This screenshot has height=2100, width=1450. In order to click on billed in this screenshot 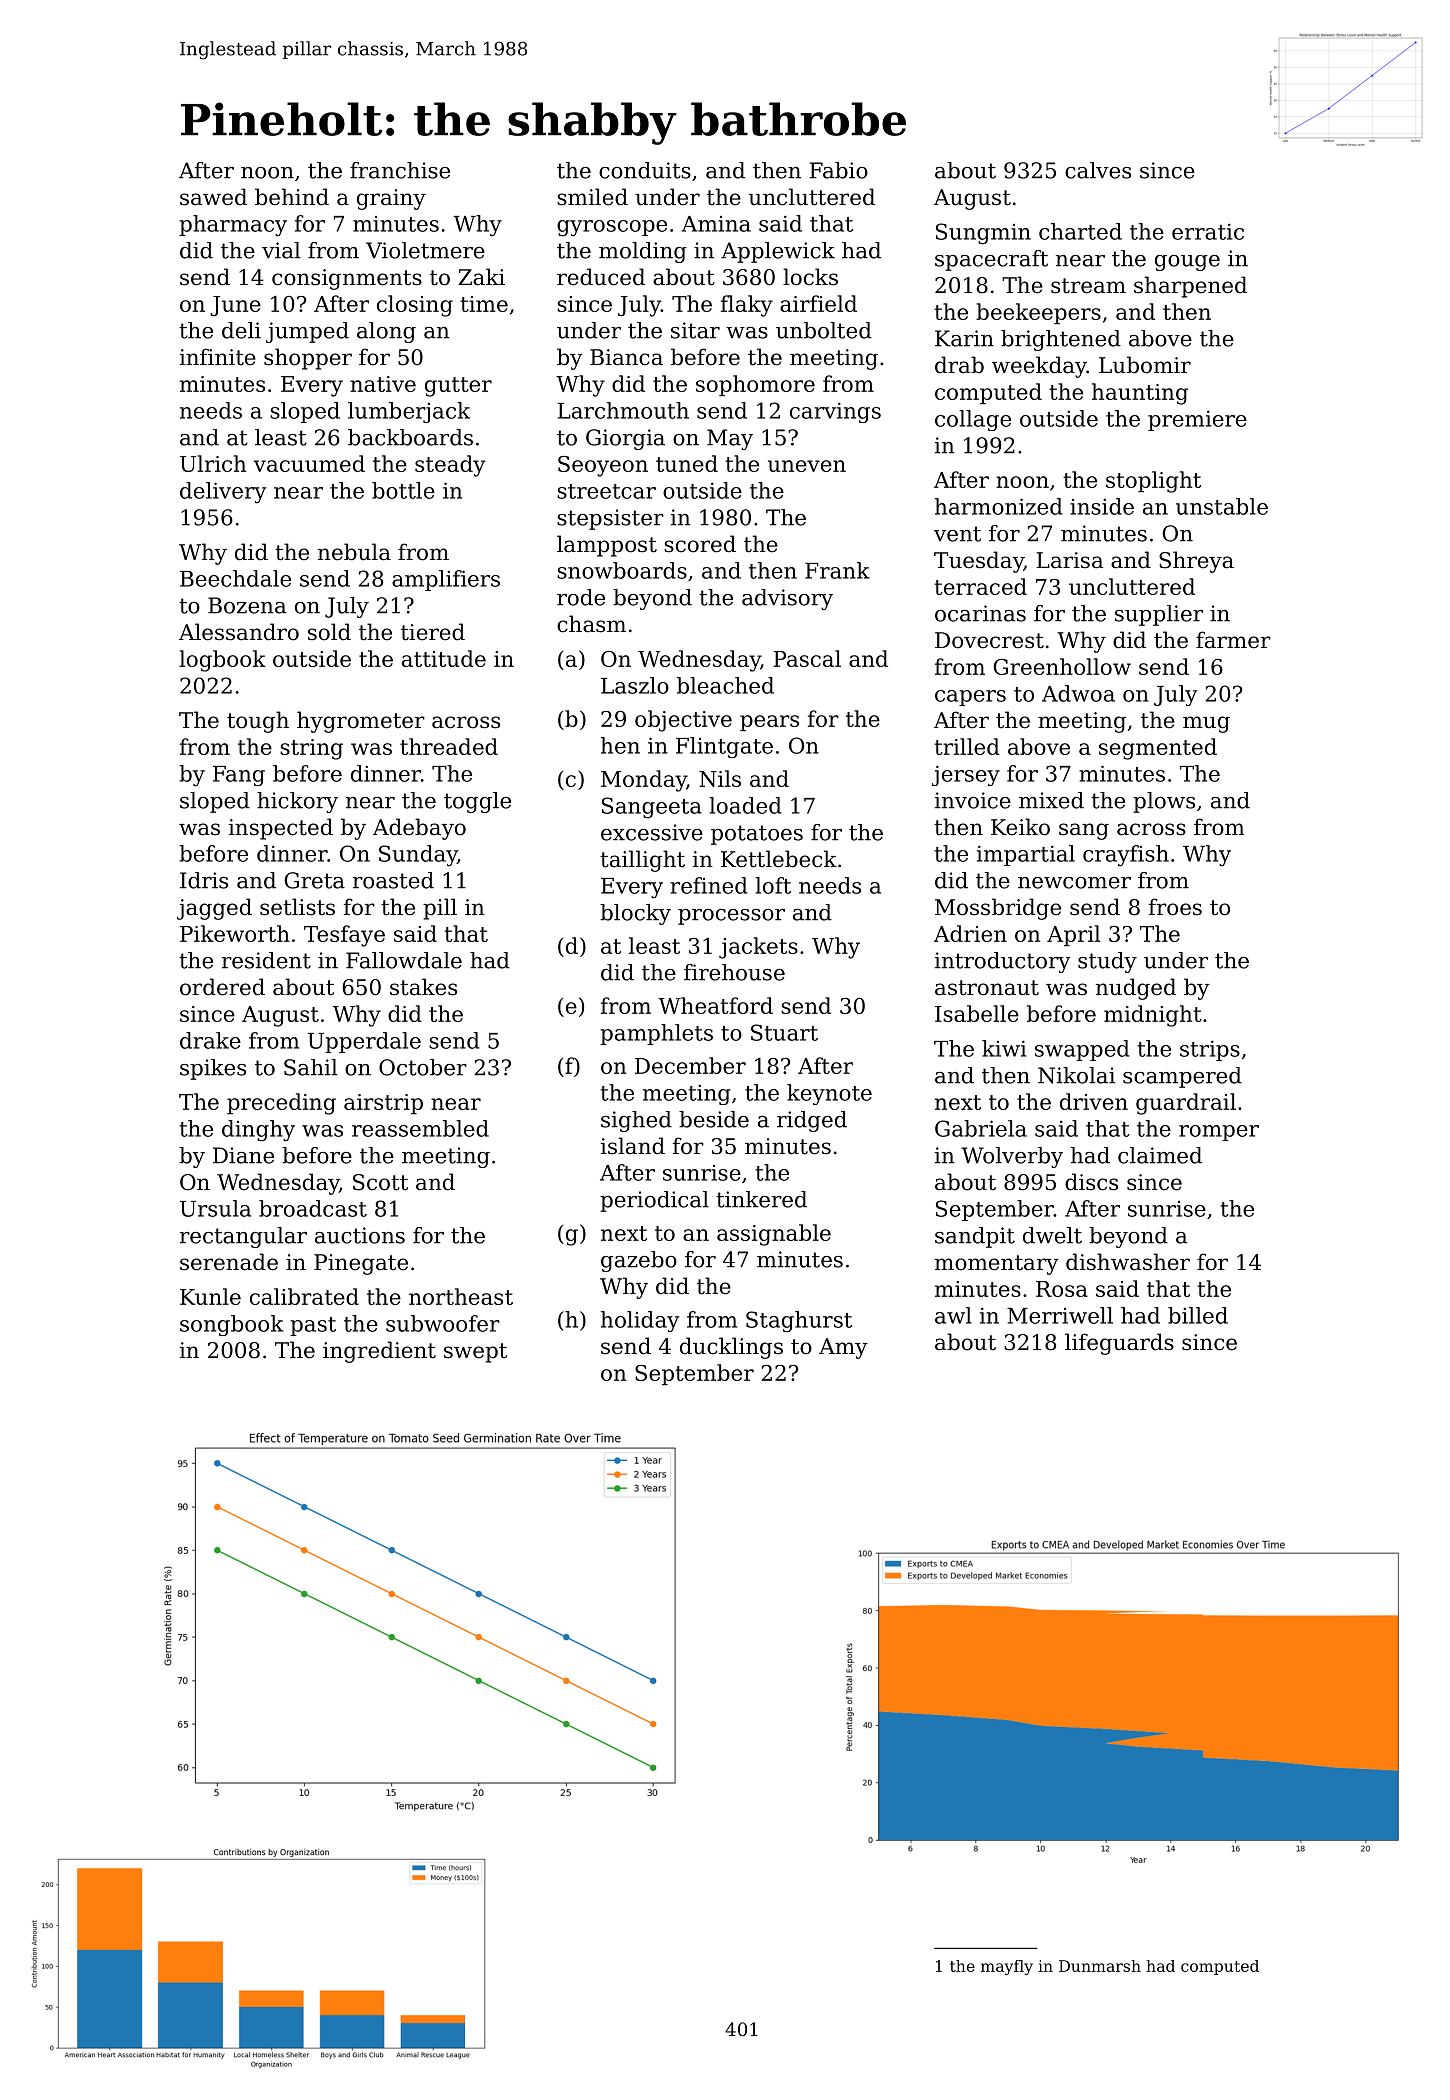, I will do `click(1198, 1315)`.
